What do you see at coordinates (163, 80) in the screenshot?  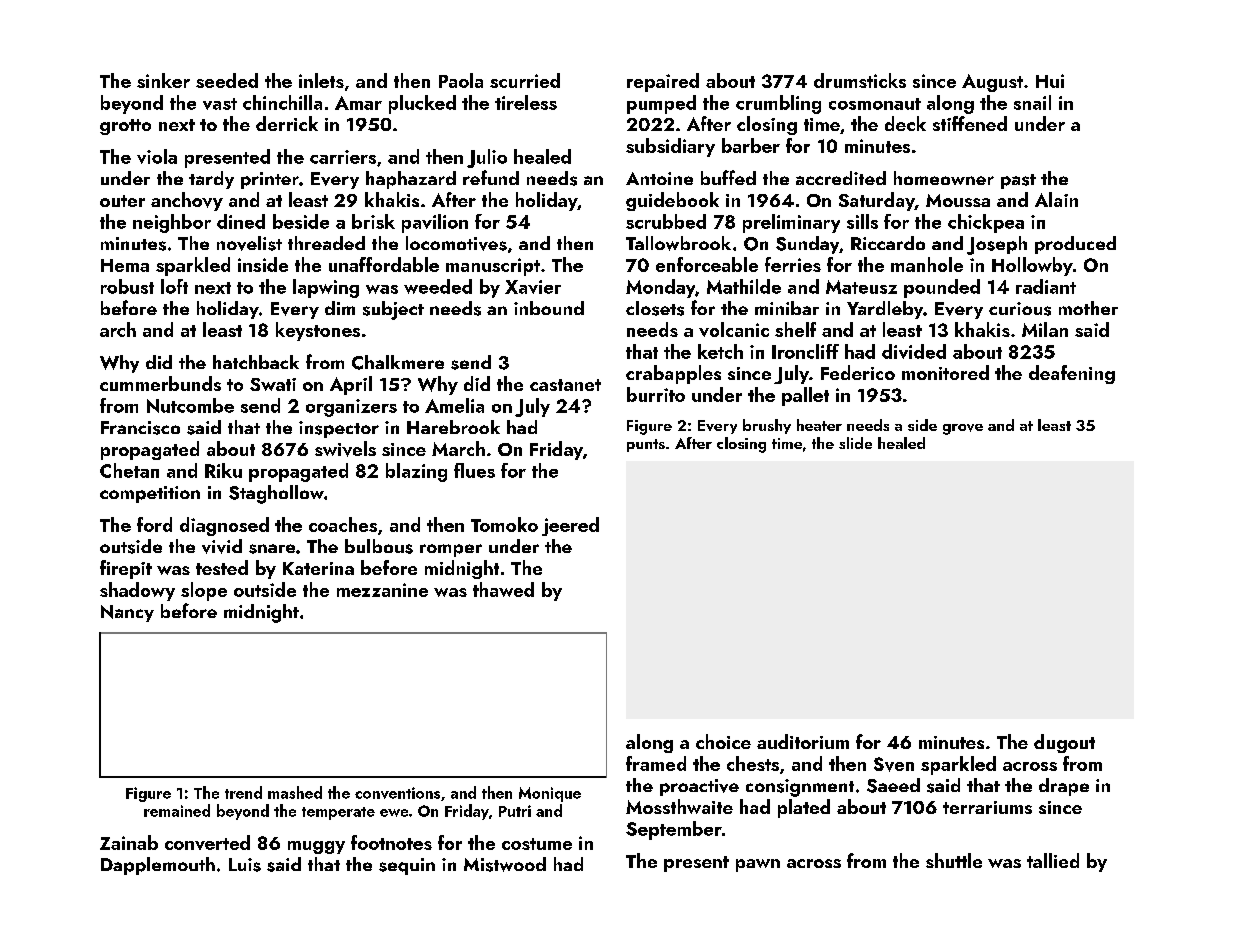 I see `sinker` at bounding box center [163, 80].
